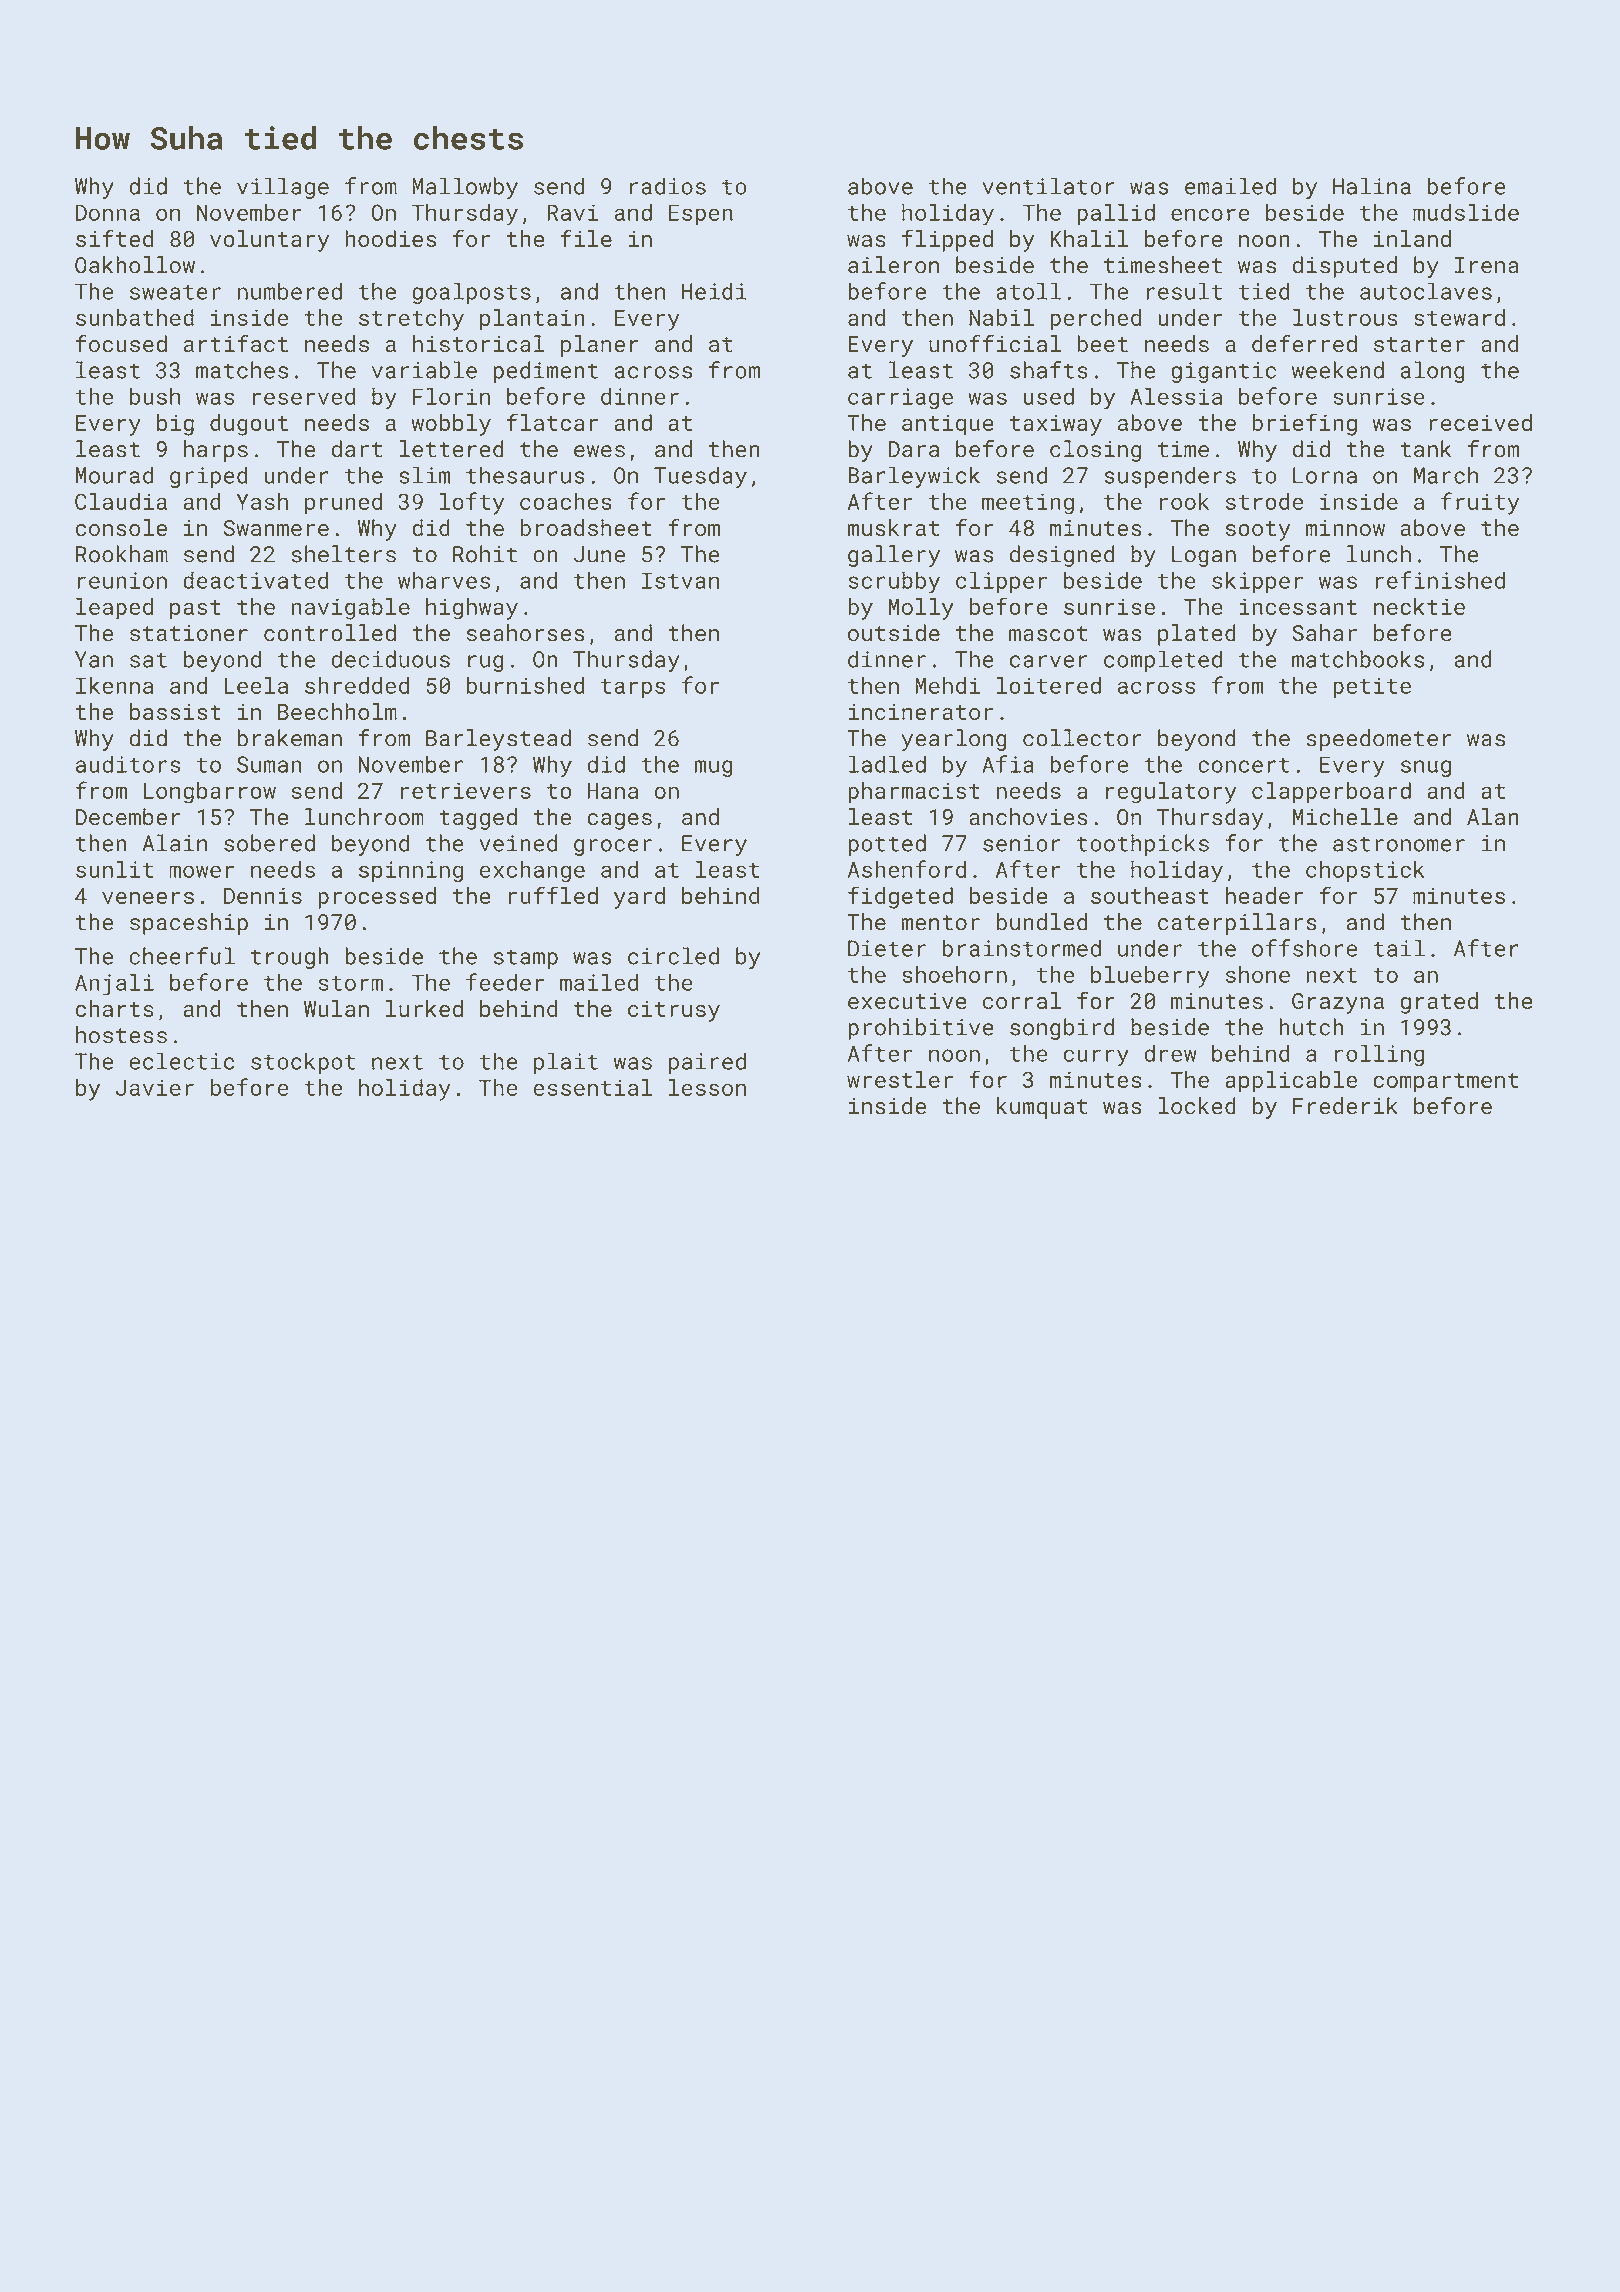  What do you see at coordinates (948, 425) in the screenshot?
I see `antique` at bounding box center [948, 425].
